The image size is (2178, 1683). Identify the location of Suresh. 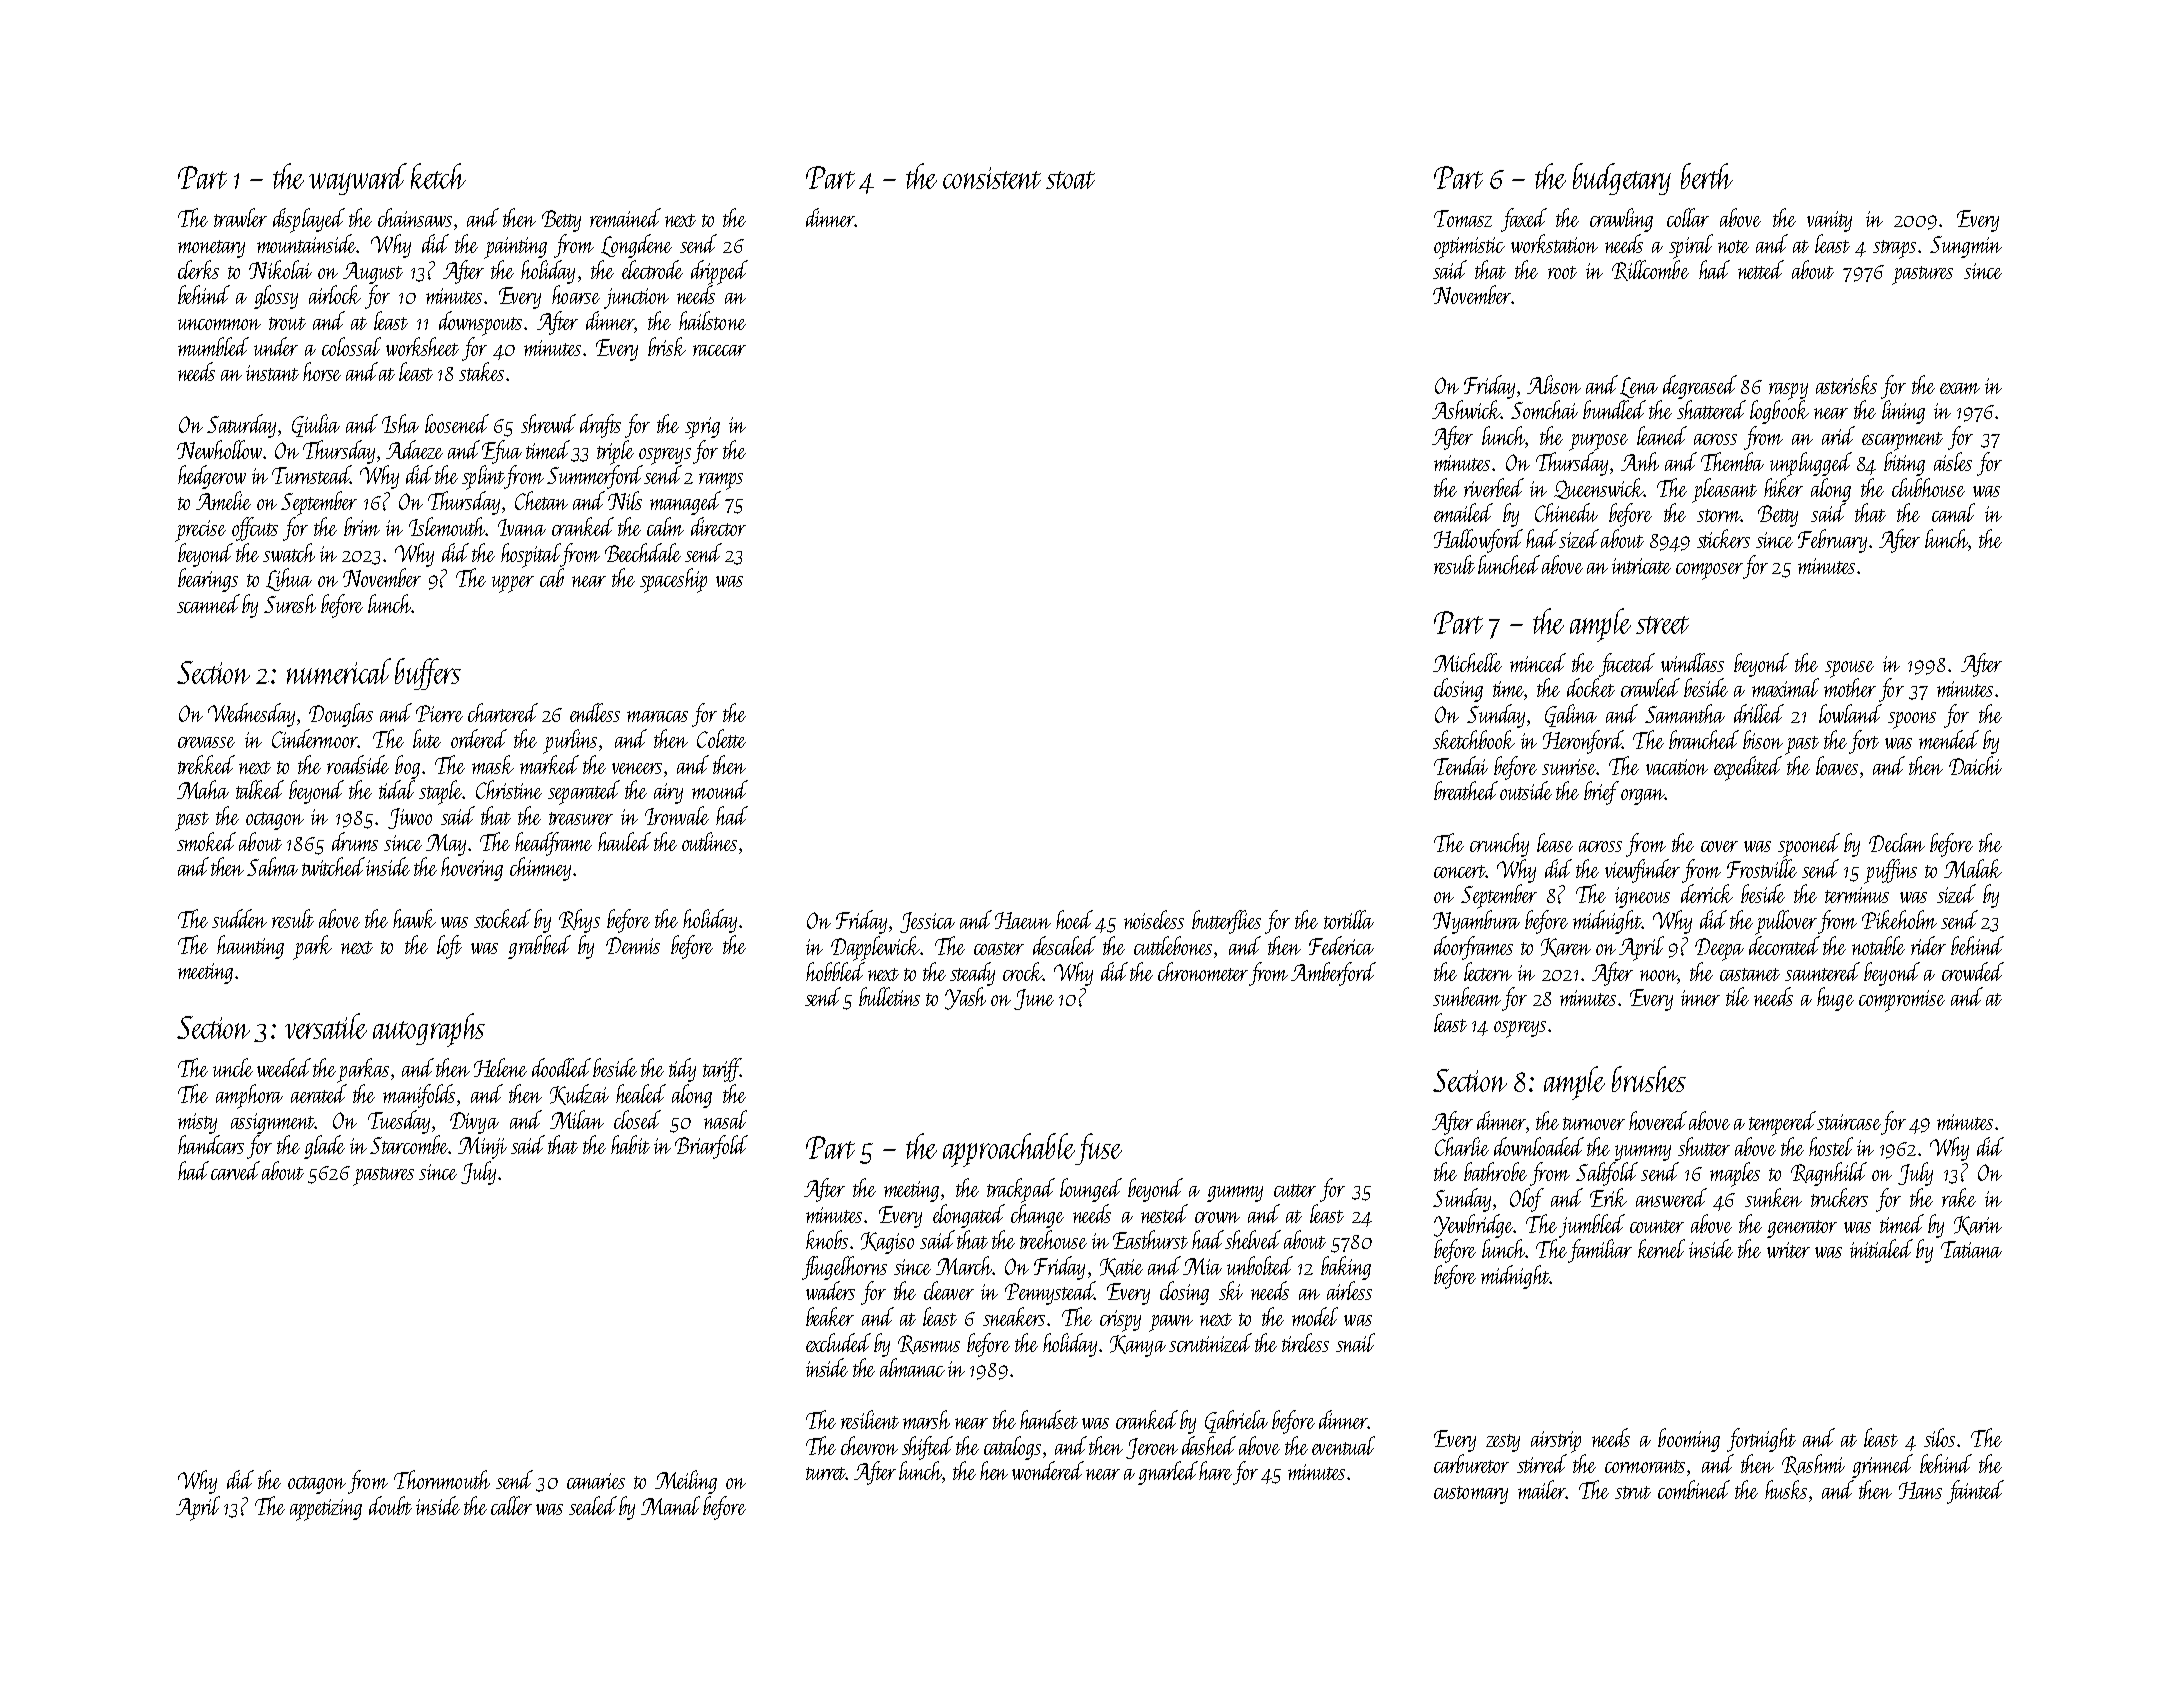
(290, 603).
